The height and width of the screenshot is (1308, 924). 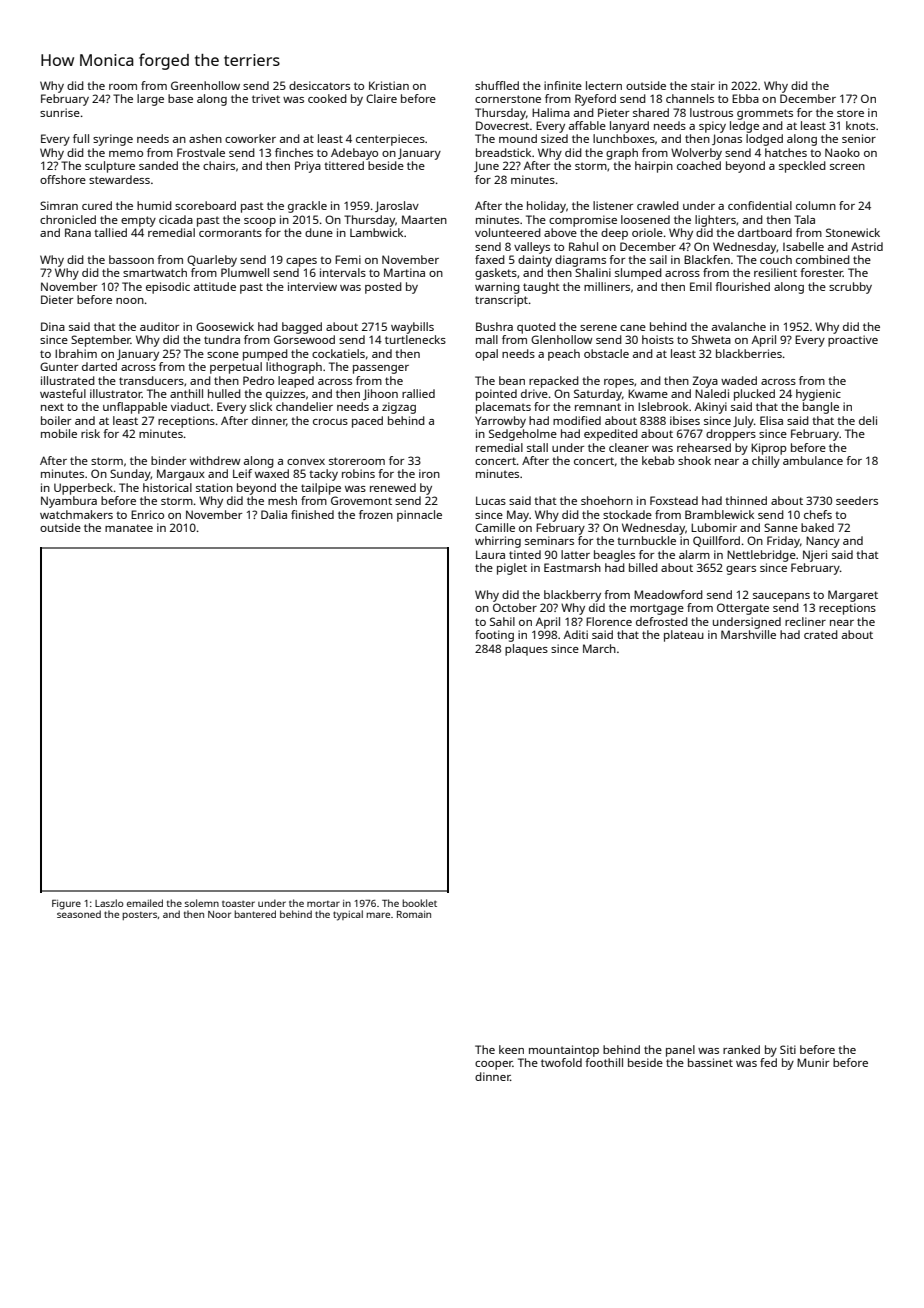 What do you see at coordinates (821, 634) in the screenshot?
I see `crated` at bounding box center [821, 634].
